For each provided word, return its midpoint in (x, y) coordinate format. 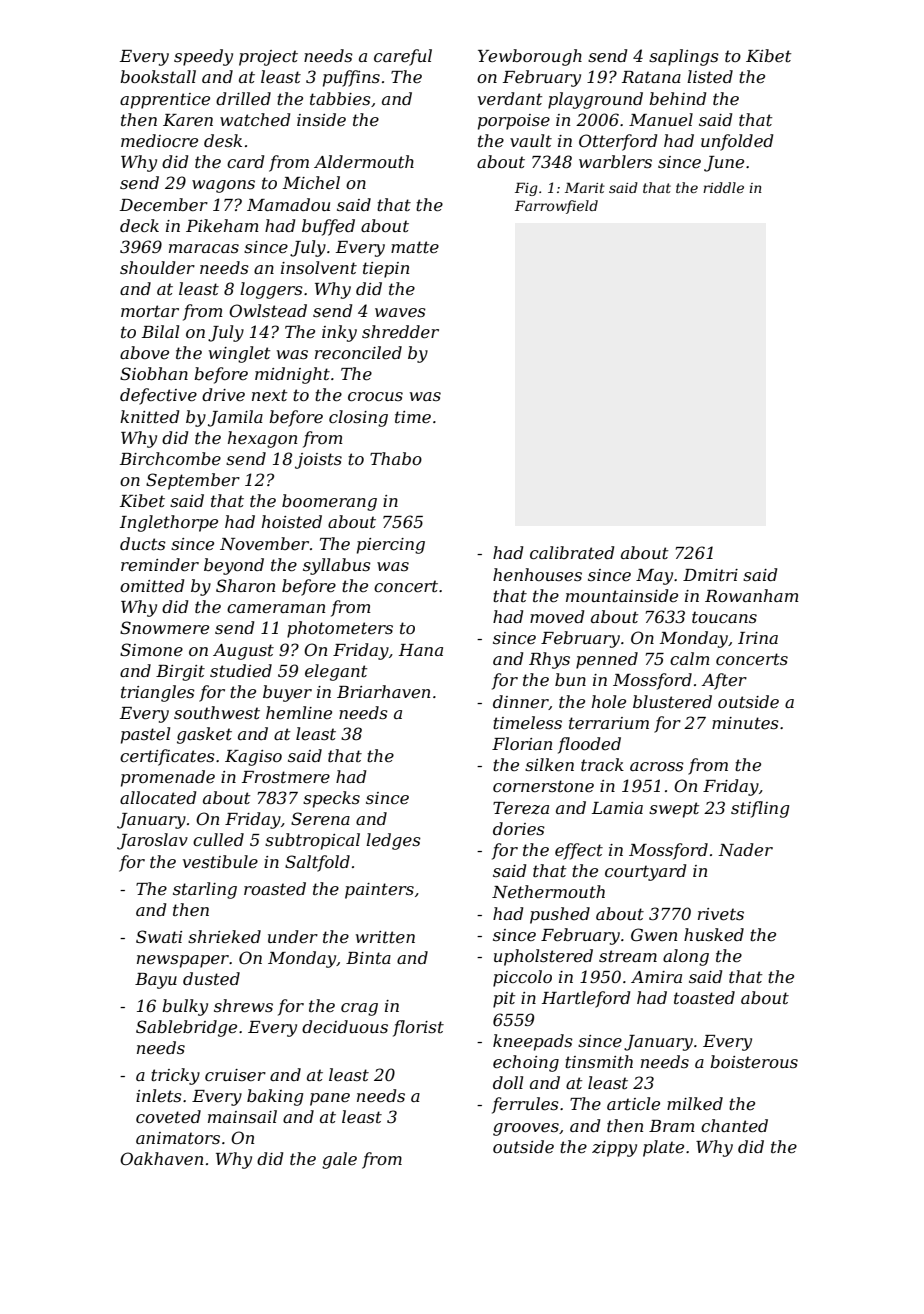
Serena (320, 818)
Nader (745, 849)
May (654, 577)
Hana (421, 650)
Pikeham (222, 225)
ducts (143, 543)
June (724, 164)
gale (339, 1160)
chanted (734, 1125)
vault (531, 140)
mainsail (242, 1116)
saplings (684, 57)
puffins (351, 78)
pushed (560, 915)
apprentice (165, 101)
